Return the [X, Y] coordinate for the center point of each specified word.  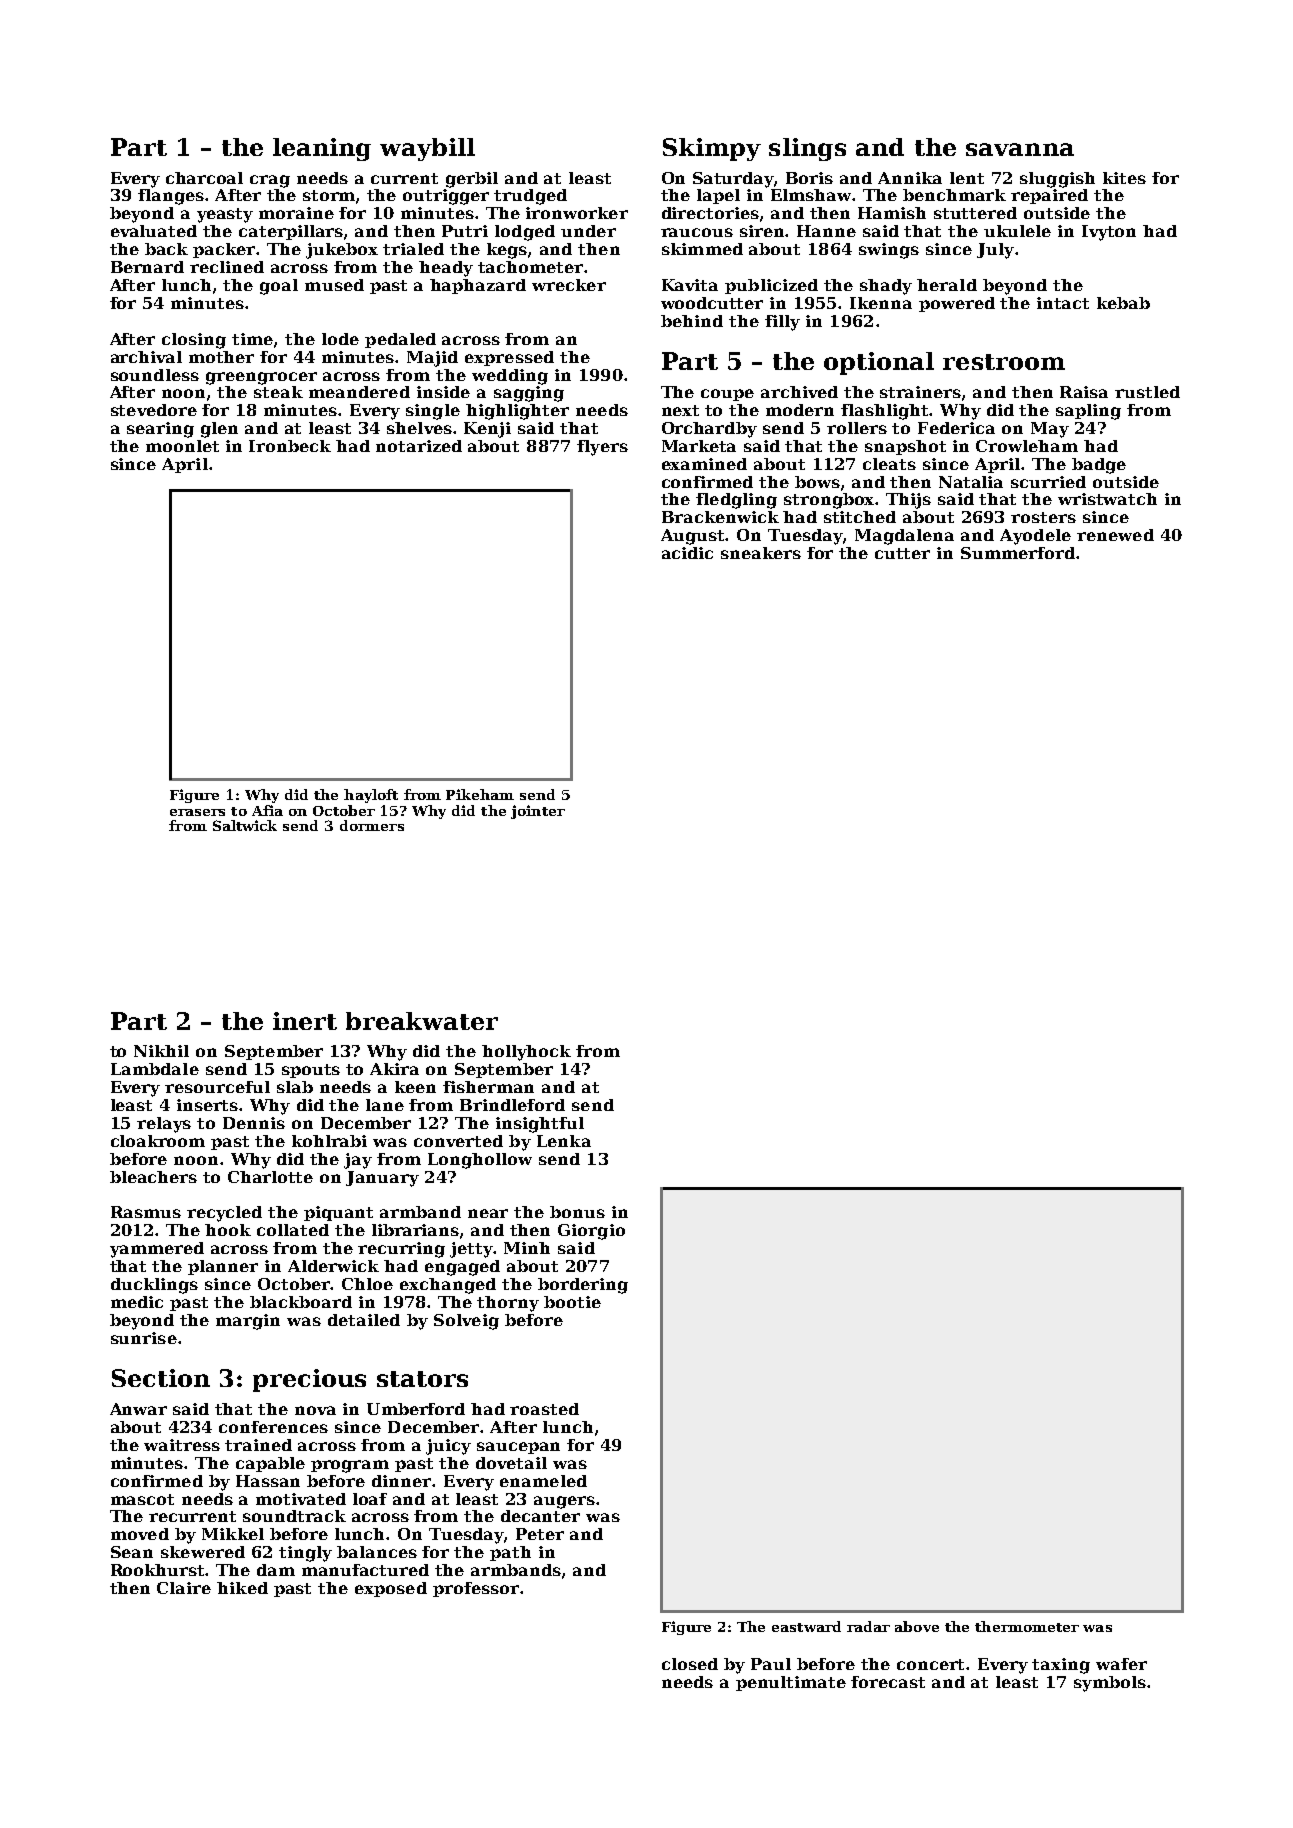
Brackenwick [720, 517]
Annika [910, 178]
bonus [577, 1212]
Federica [956, 428]
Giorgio [591, 1232]
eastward [806, 1626]
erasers [197, 812]
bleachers [153, 1177]
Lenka [564, 1141]
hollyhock [526, 1053]
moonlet [182, 446]
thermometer [1027, 1626]
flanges [171, 197]
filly [782, 323]
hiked [242, 1588]
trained [258, 1445]
